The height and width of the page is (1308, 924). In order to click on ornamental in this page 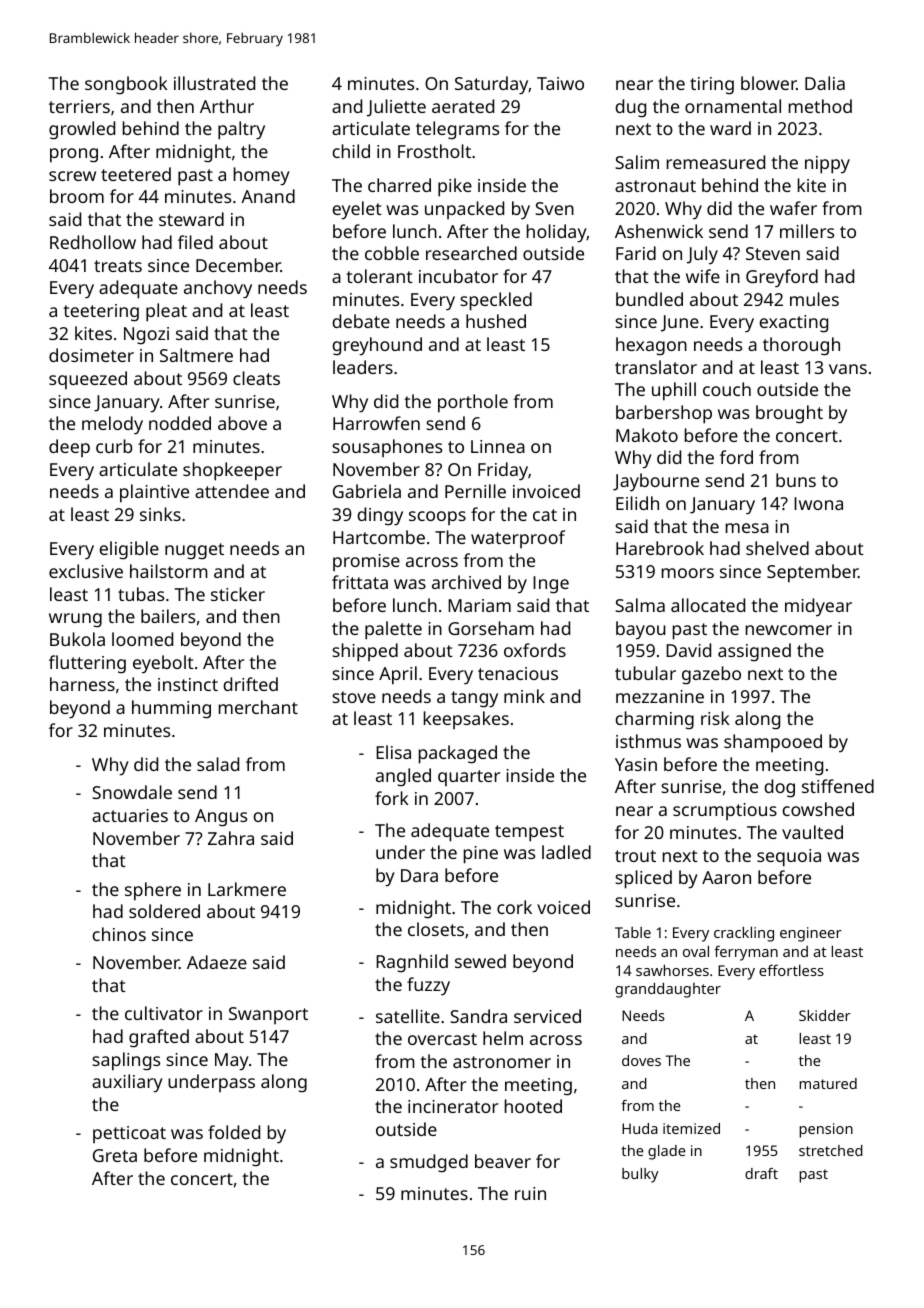, I will do `click(733, 106)`.
